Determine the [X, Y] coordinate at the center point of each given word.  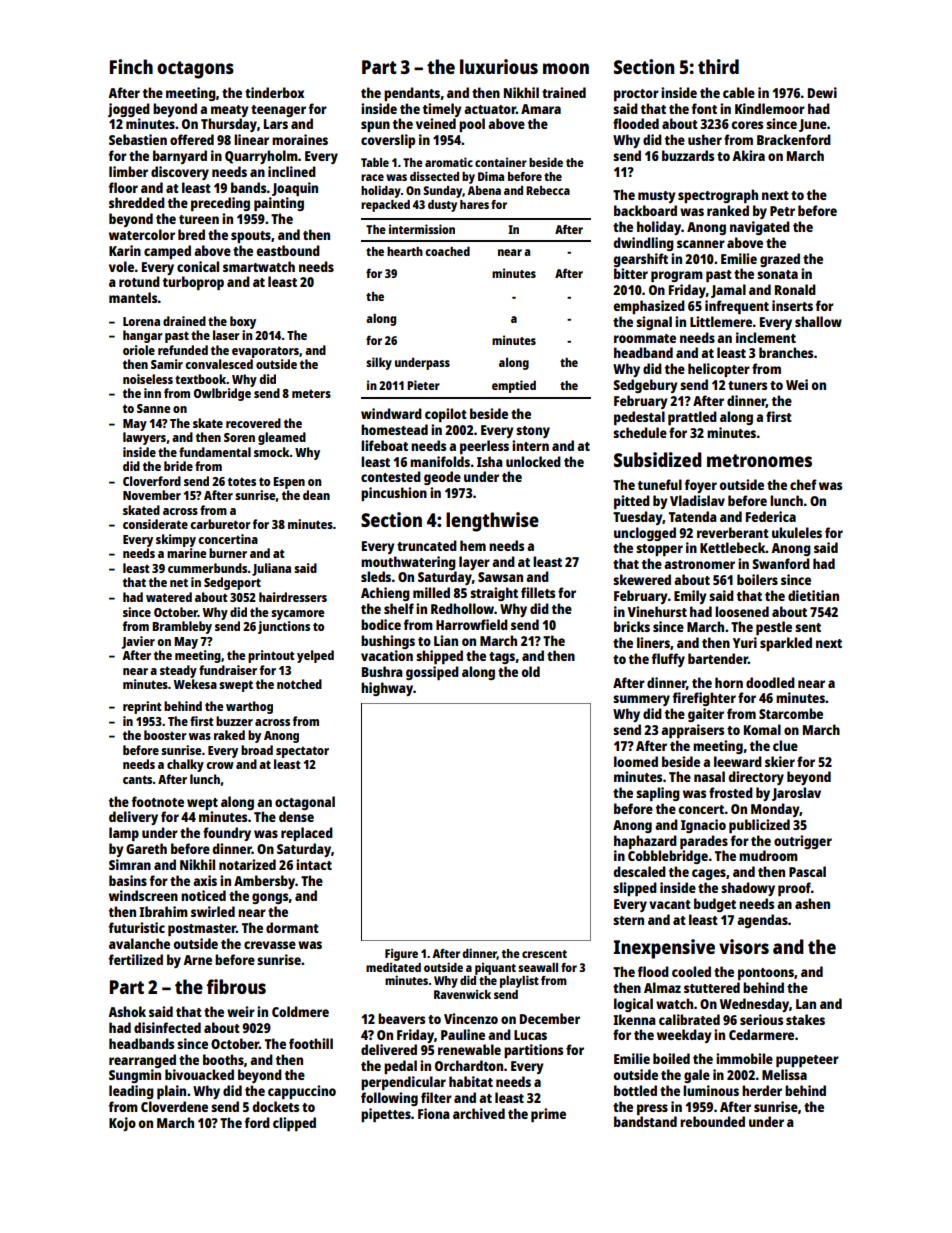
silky [379, 363]
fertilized [136, 959]
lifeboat [384, 445]
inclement [766, 337]
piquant [495, 968]
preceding [220, 204]
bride [178, 466]
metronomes [759, 460]
